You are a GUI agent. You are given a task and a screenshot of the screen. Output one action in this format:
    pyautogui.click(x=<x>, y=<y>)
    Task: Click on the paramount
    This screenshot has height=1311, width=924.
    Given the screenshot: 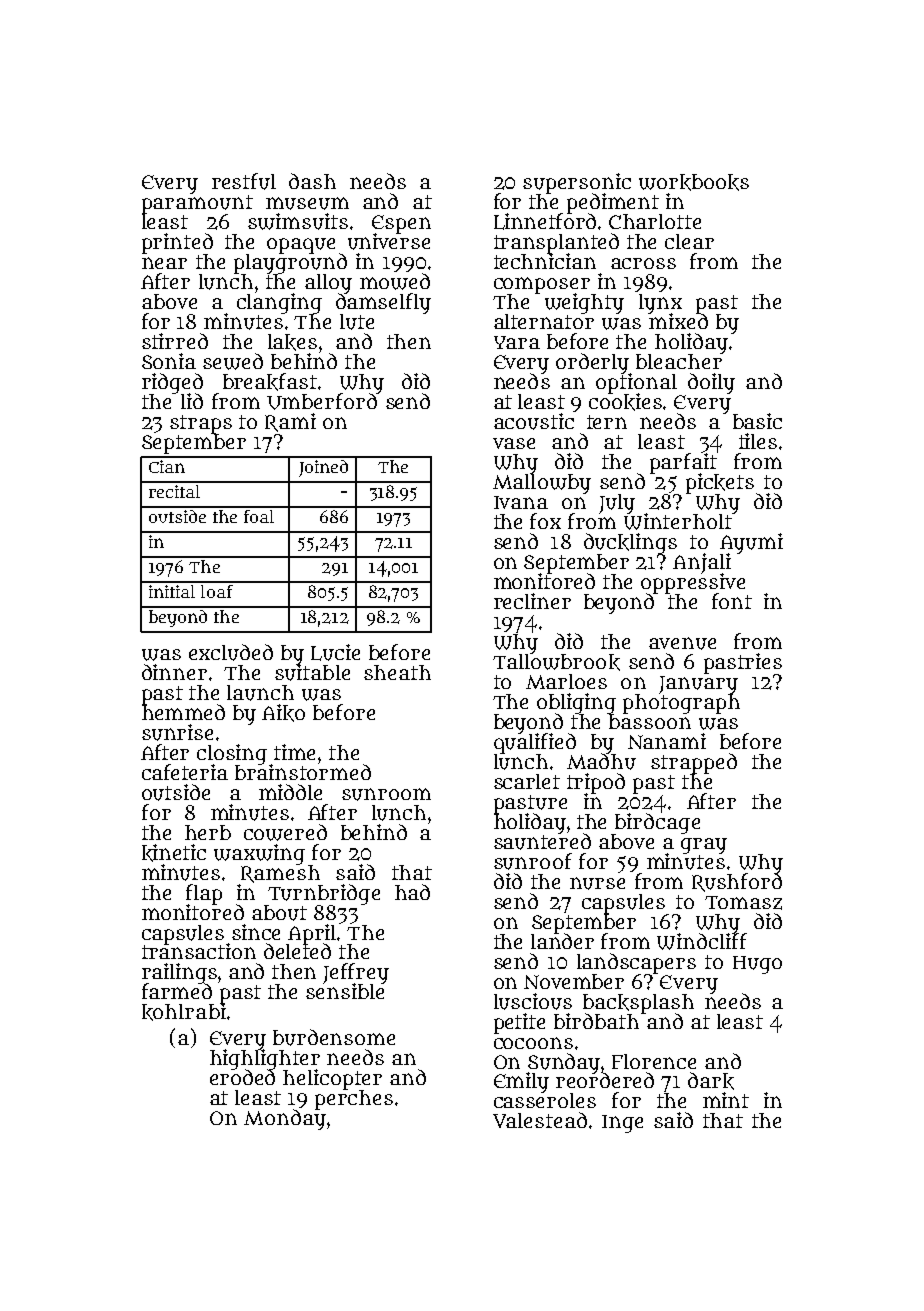 What is the action you would take?
    pyautogui.click(x=197, y=204)
